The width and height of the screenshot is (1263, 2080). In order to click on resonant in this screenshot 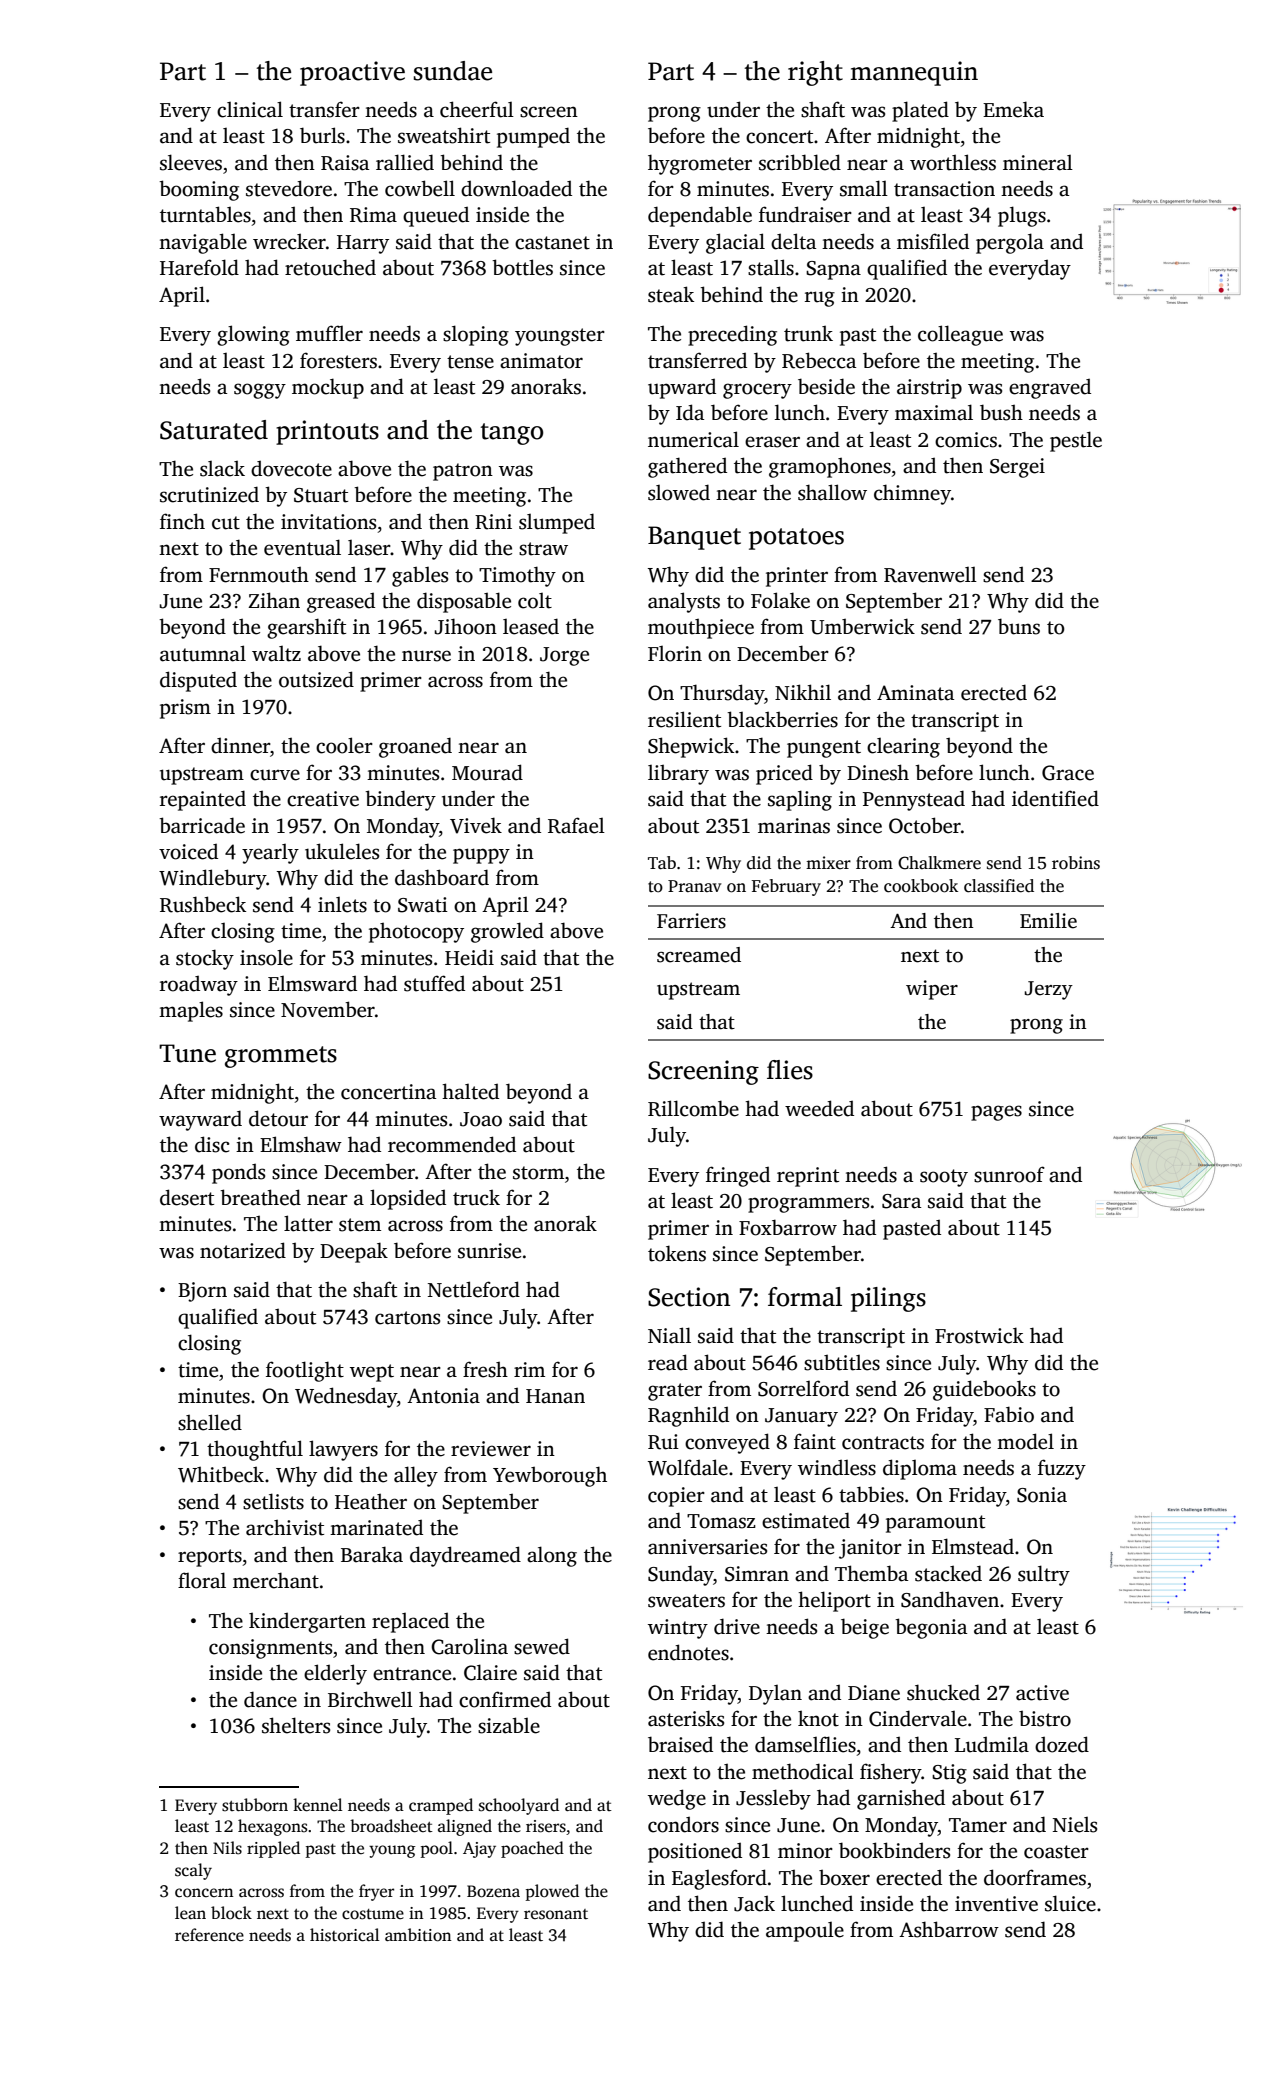, I will do `click(556, 1914)`.
